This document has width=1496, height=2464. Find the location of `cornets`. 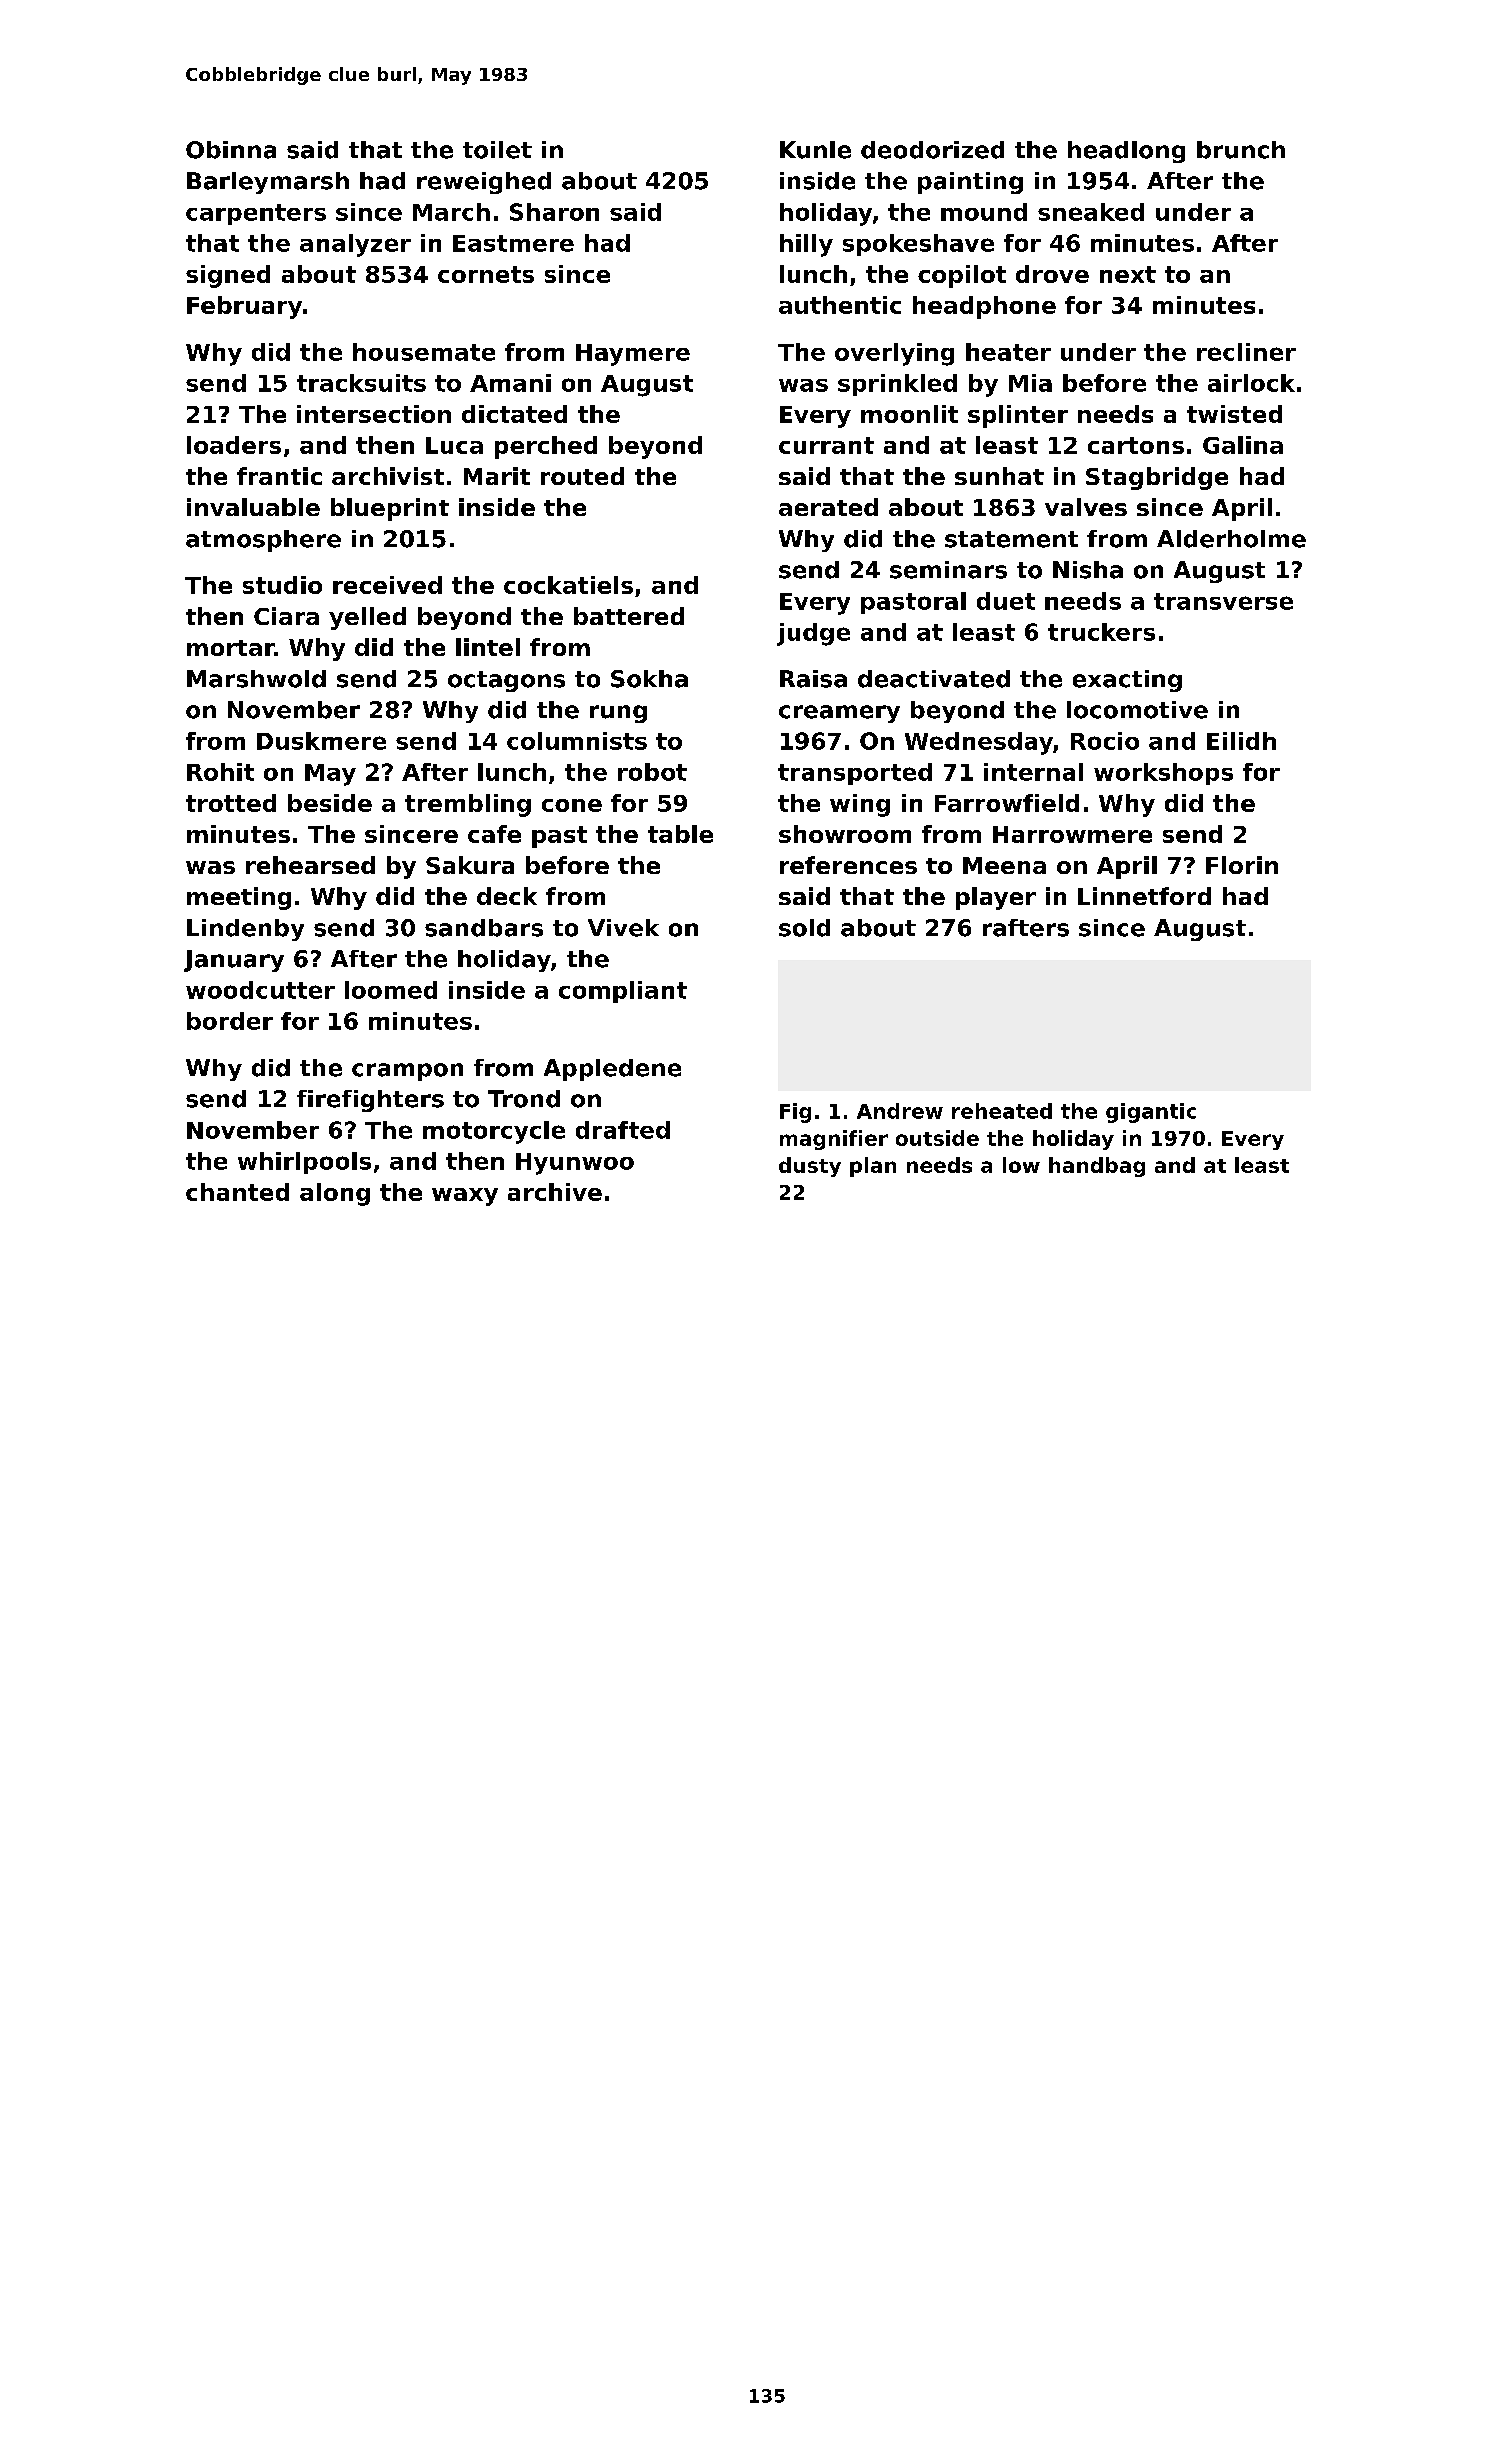

cornets is located at coordinates (486, 274).
